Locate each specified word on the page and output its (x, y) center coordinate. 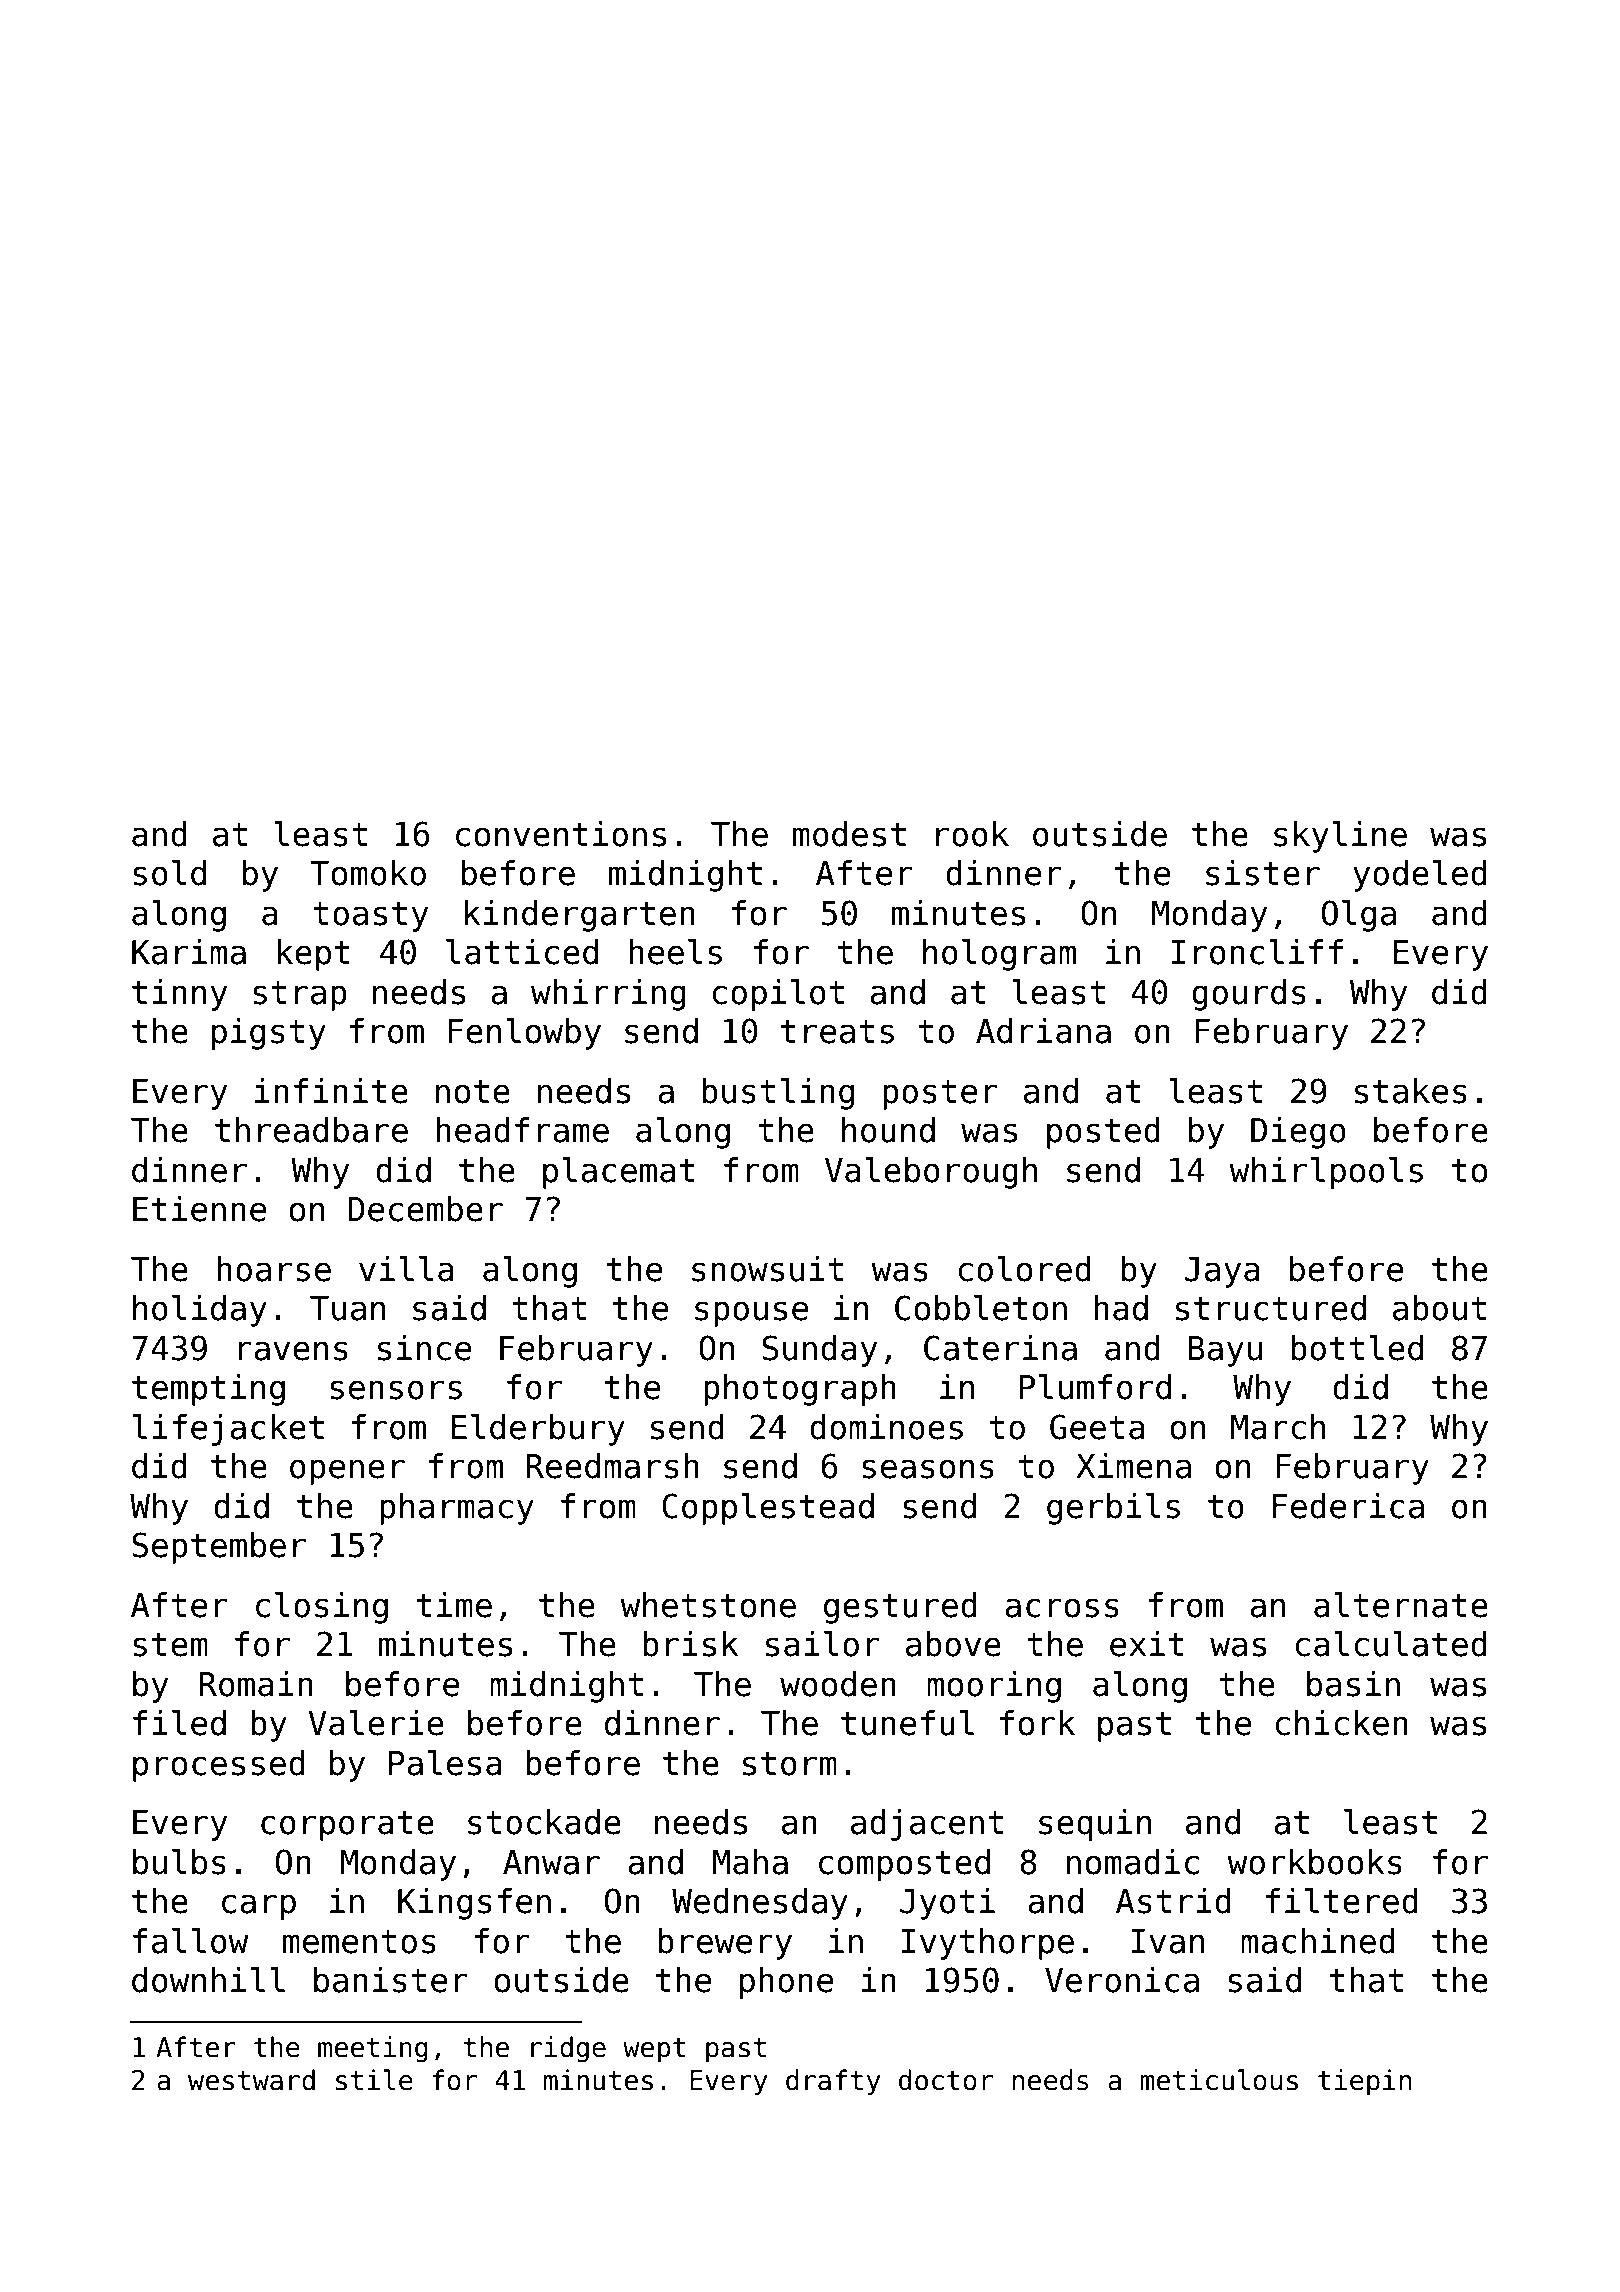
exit (1147, 1644)
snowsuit (767, 1269)
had (1121, 1308)
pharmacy (457, 1509)
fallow (191, 1941)
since (424, 1348)
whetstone (708, 1605)
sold (169, 873)
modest (849, 834)
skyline (1340, 837)
